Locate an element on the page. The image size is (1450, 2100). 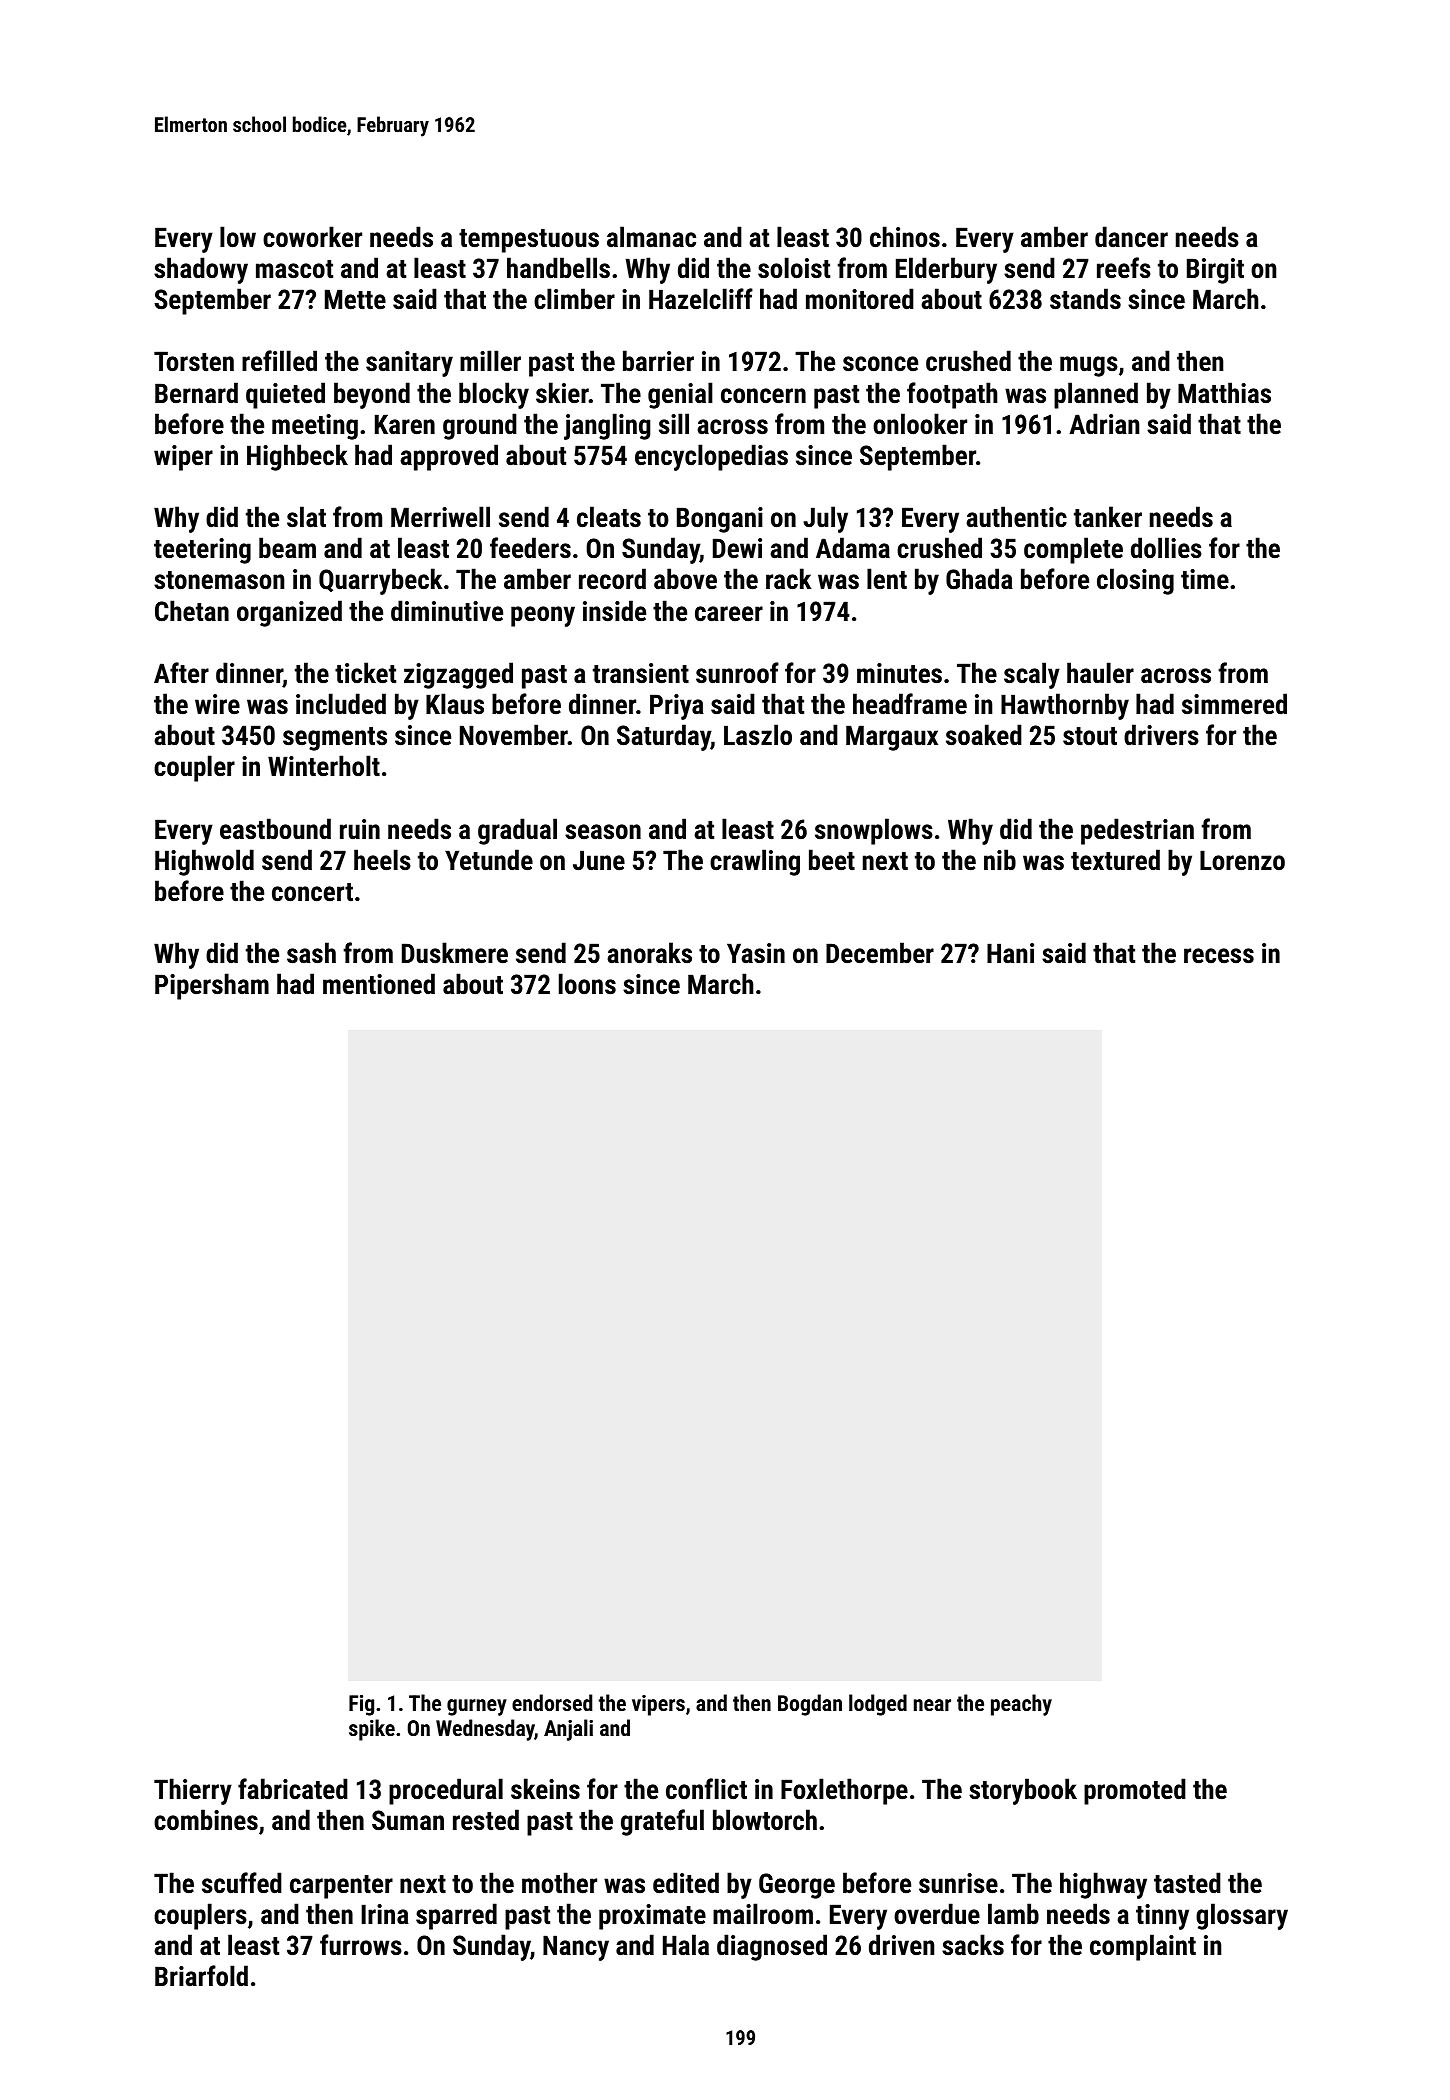
Yasin is located at coordinates (756, 953).
